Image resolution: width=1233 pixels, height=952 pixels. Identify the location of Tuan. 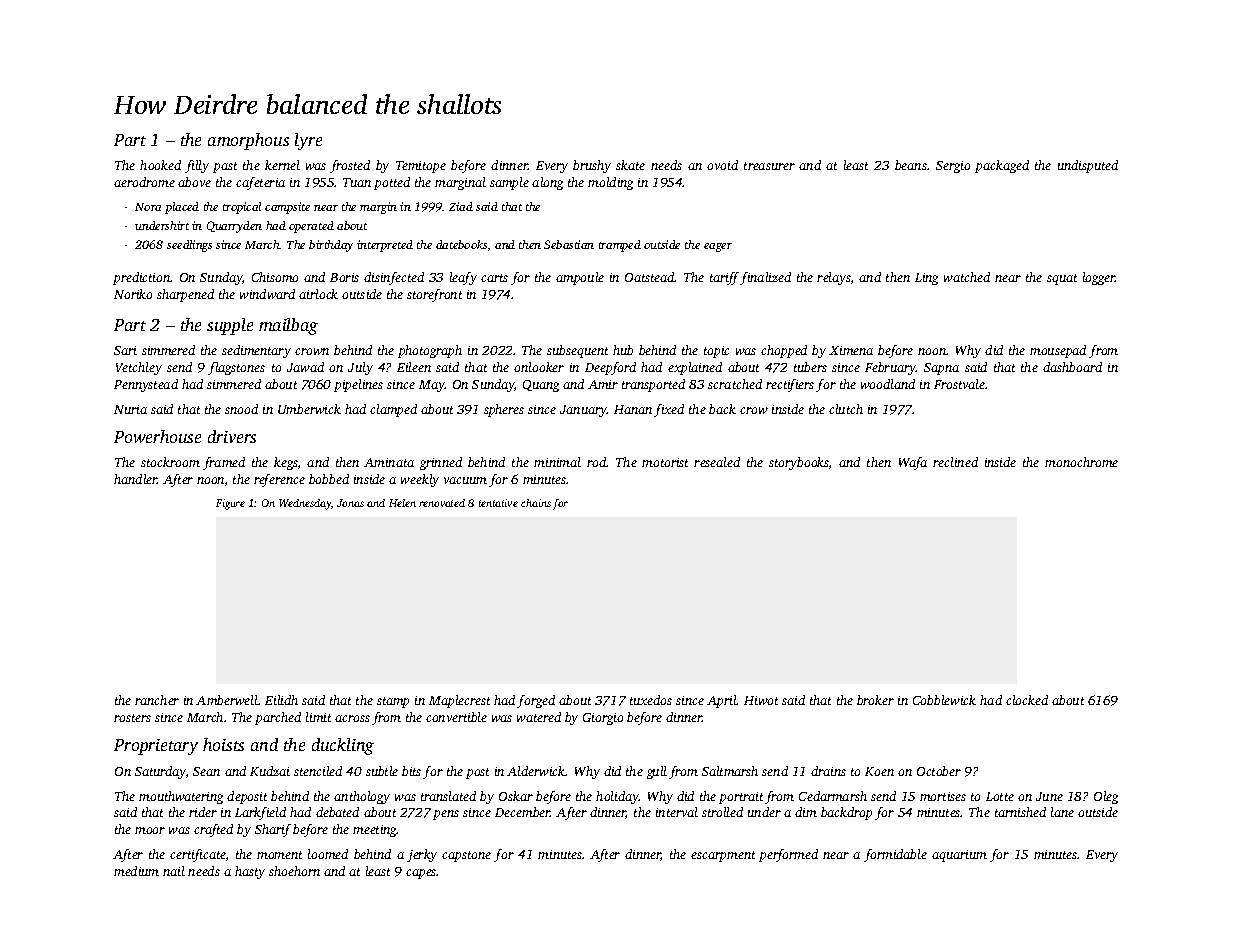
(357, 182).
